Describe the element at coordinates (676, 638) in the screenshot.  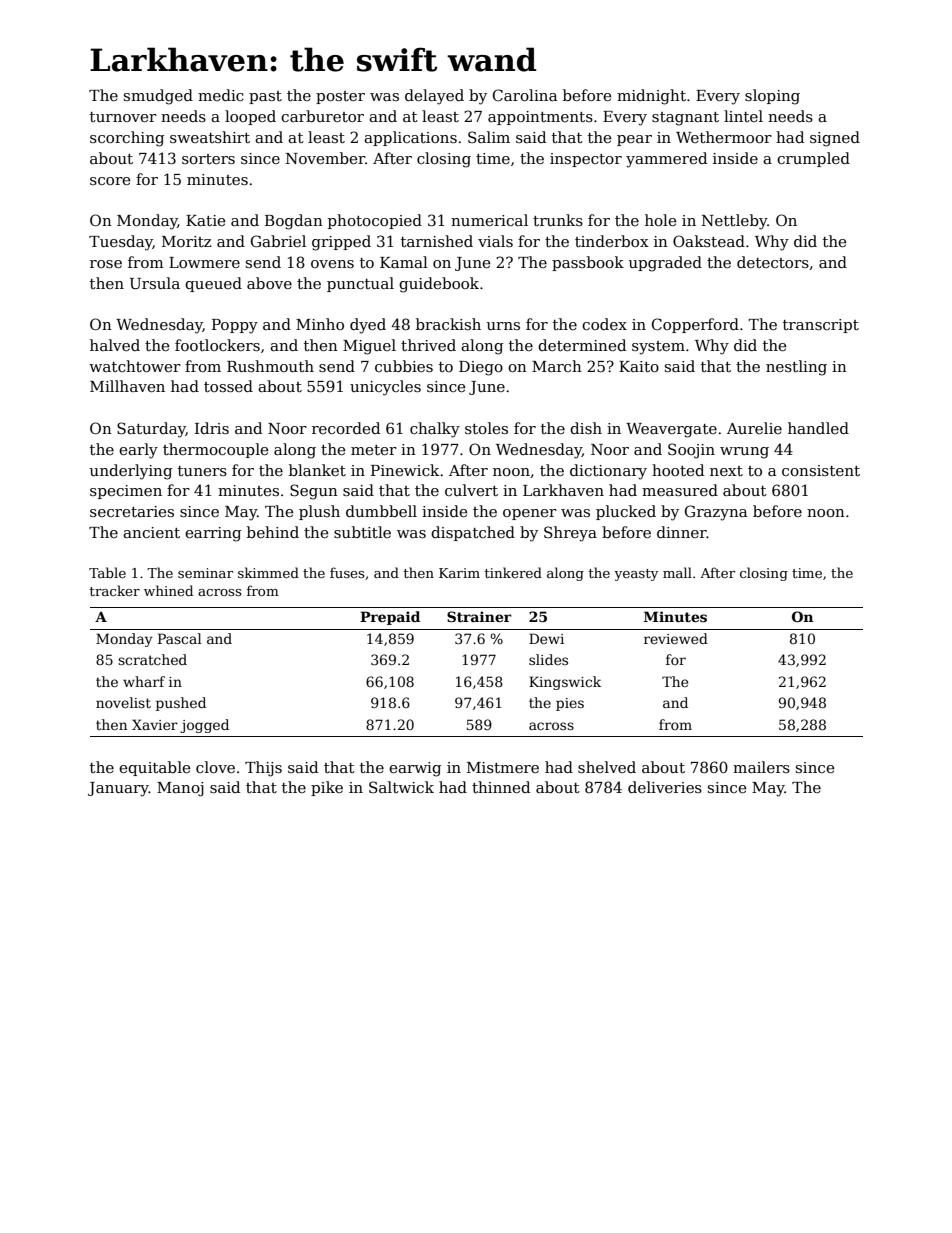
I see `reviewed` at that location.
